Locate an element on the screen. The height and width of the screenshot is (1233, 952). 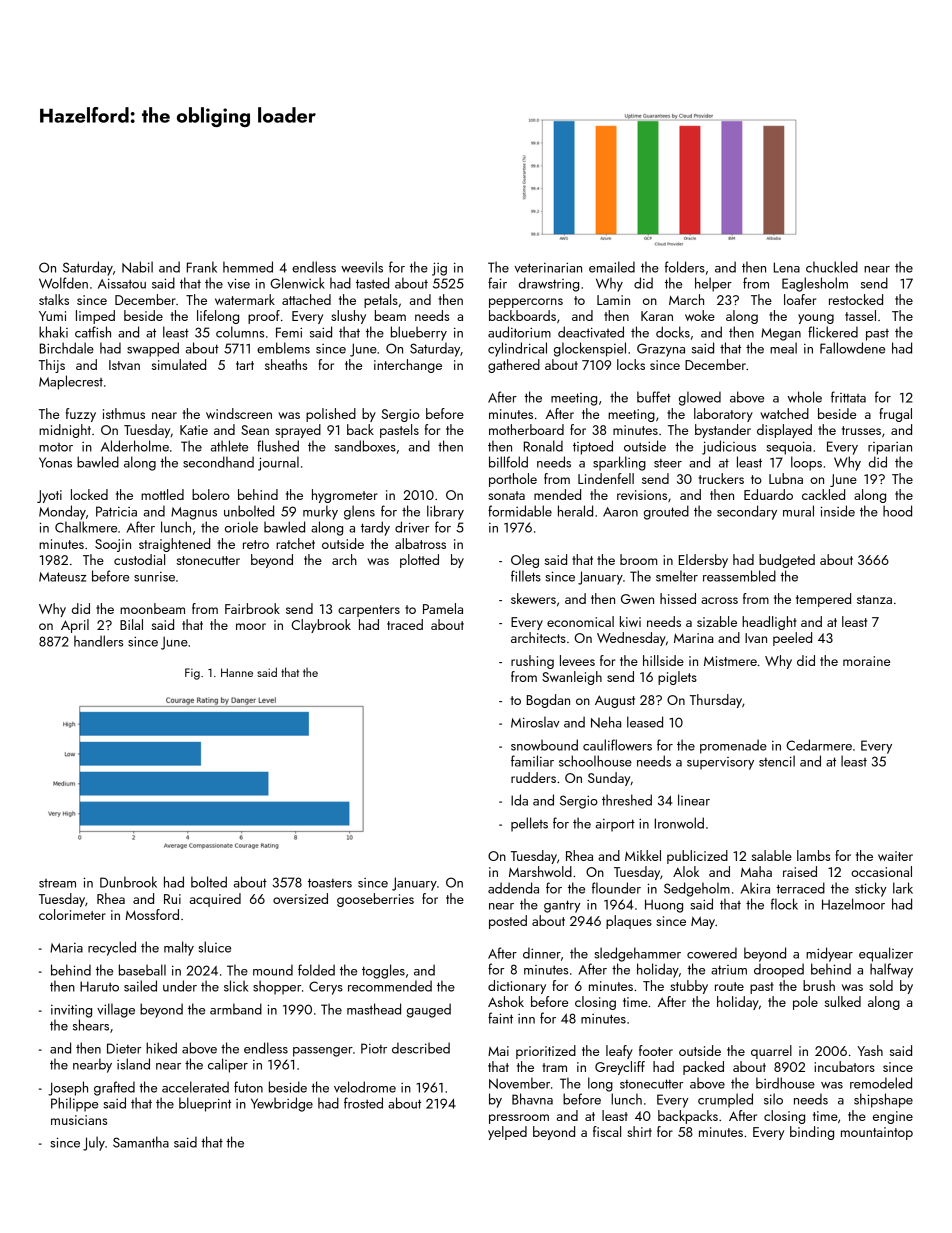
snowbound is located at coordinates (544, 745).
